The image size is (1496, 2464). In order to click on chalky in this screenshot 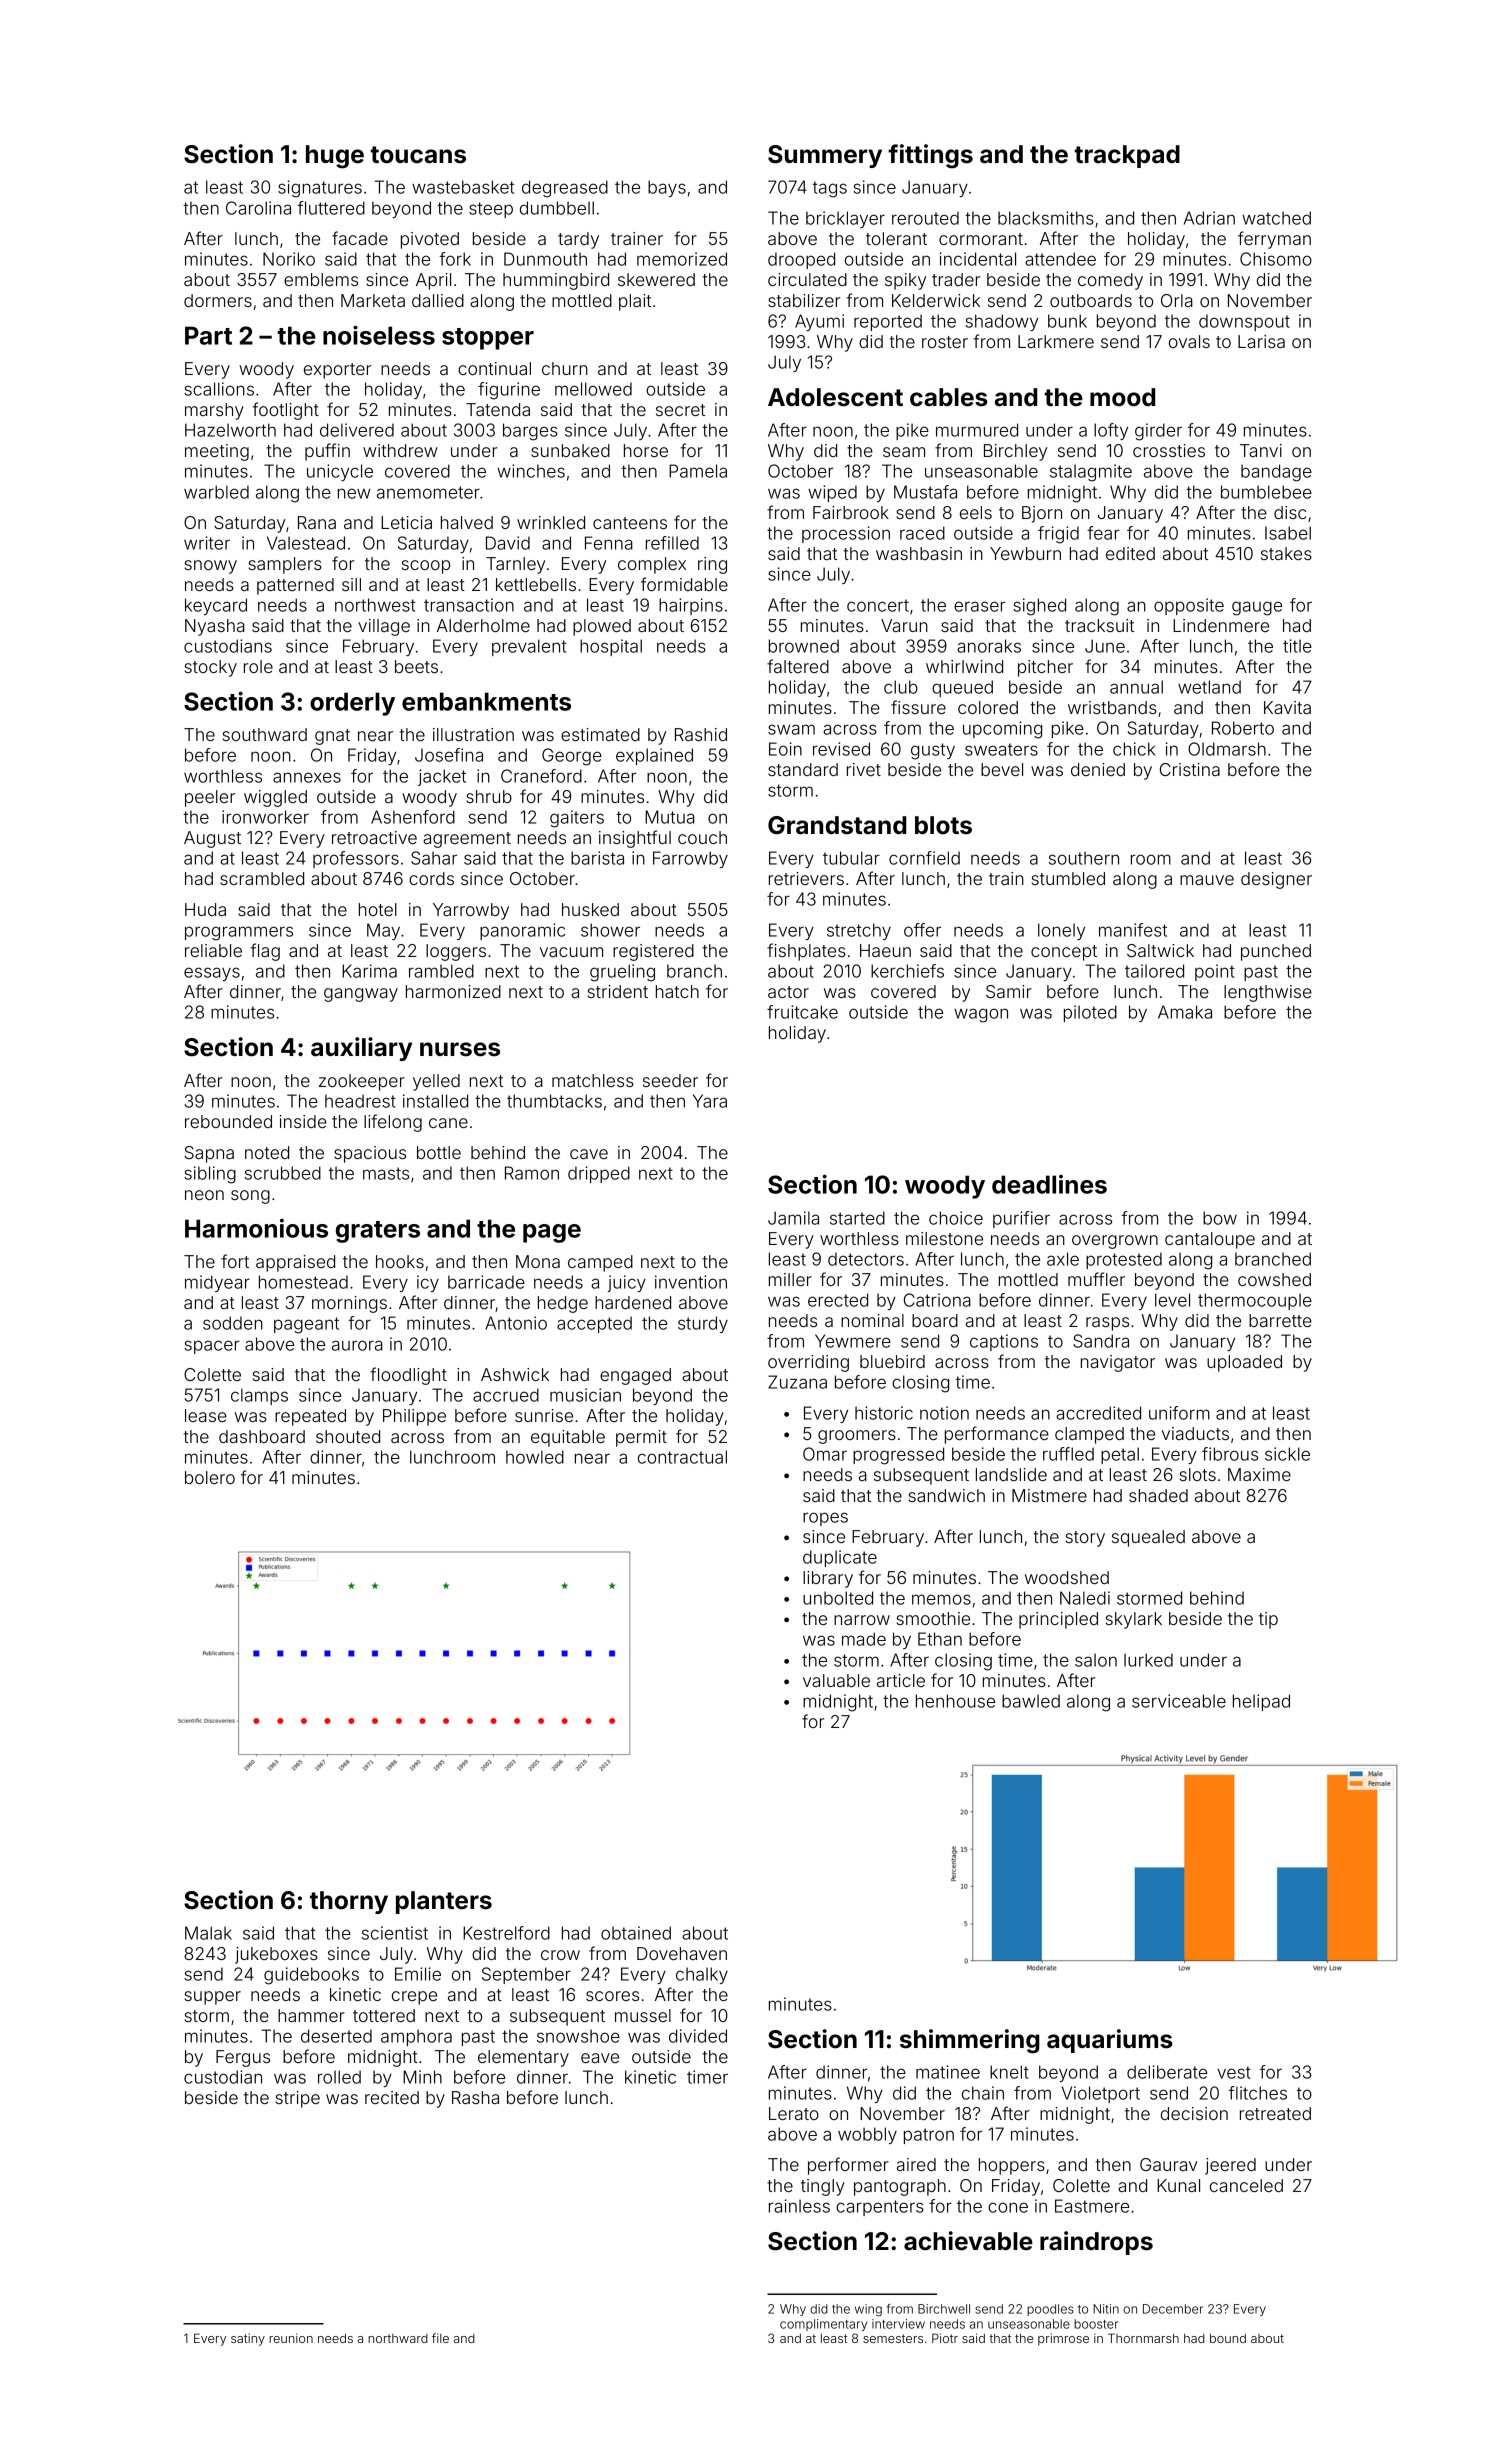, I will do `click(702, 1975)`.
